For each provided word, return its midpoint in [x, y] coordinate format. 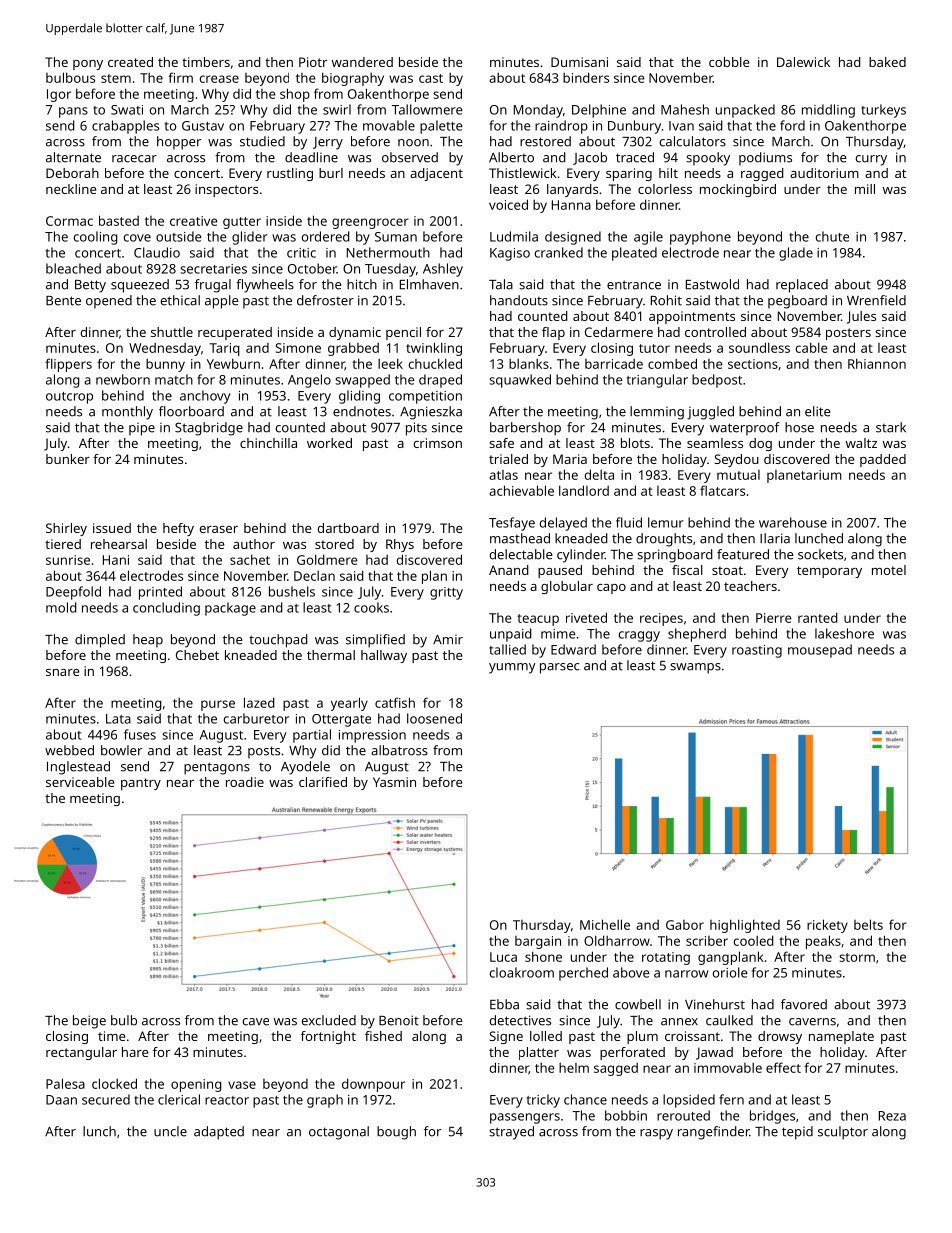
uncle [170, 1131]
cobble [729, 62]
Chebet [197, 655]
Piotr [313, 62]
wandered [362, 62]
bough [396, 1133]
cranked [559, 252]
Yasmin [394, 782]
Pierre [774, 618]
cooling [96, 238]
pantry [141, 784]
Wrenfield [876, 300]
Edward [573, 649]
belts [868, 924]
